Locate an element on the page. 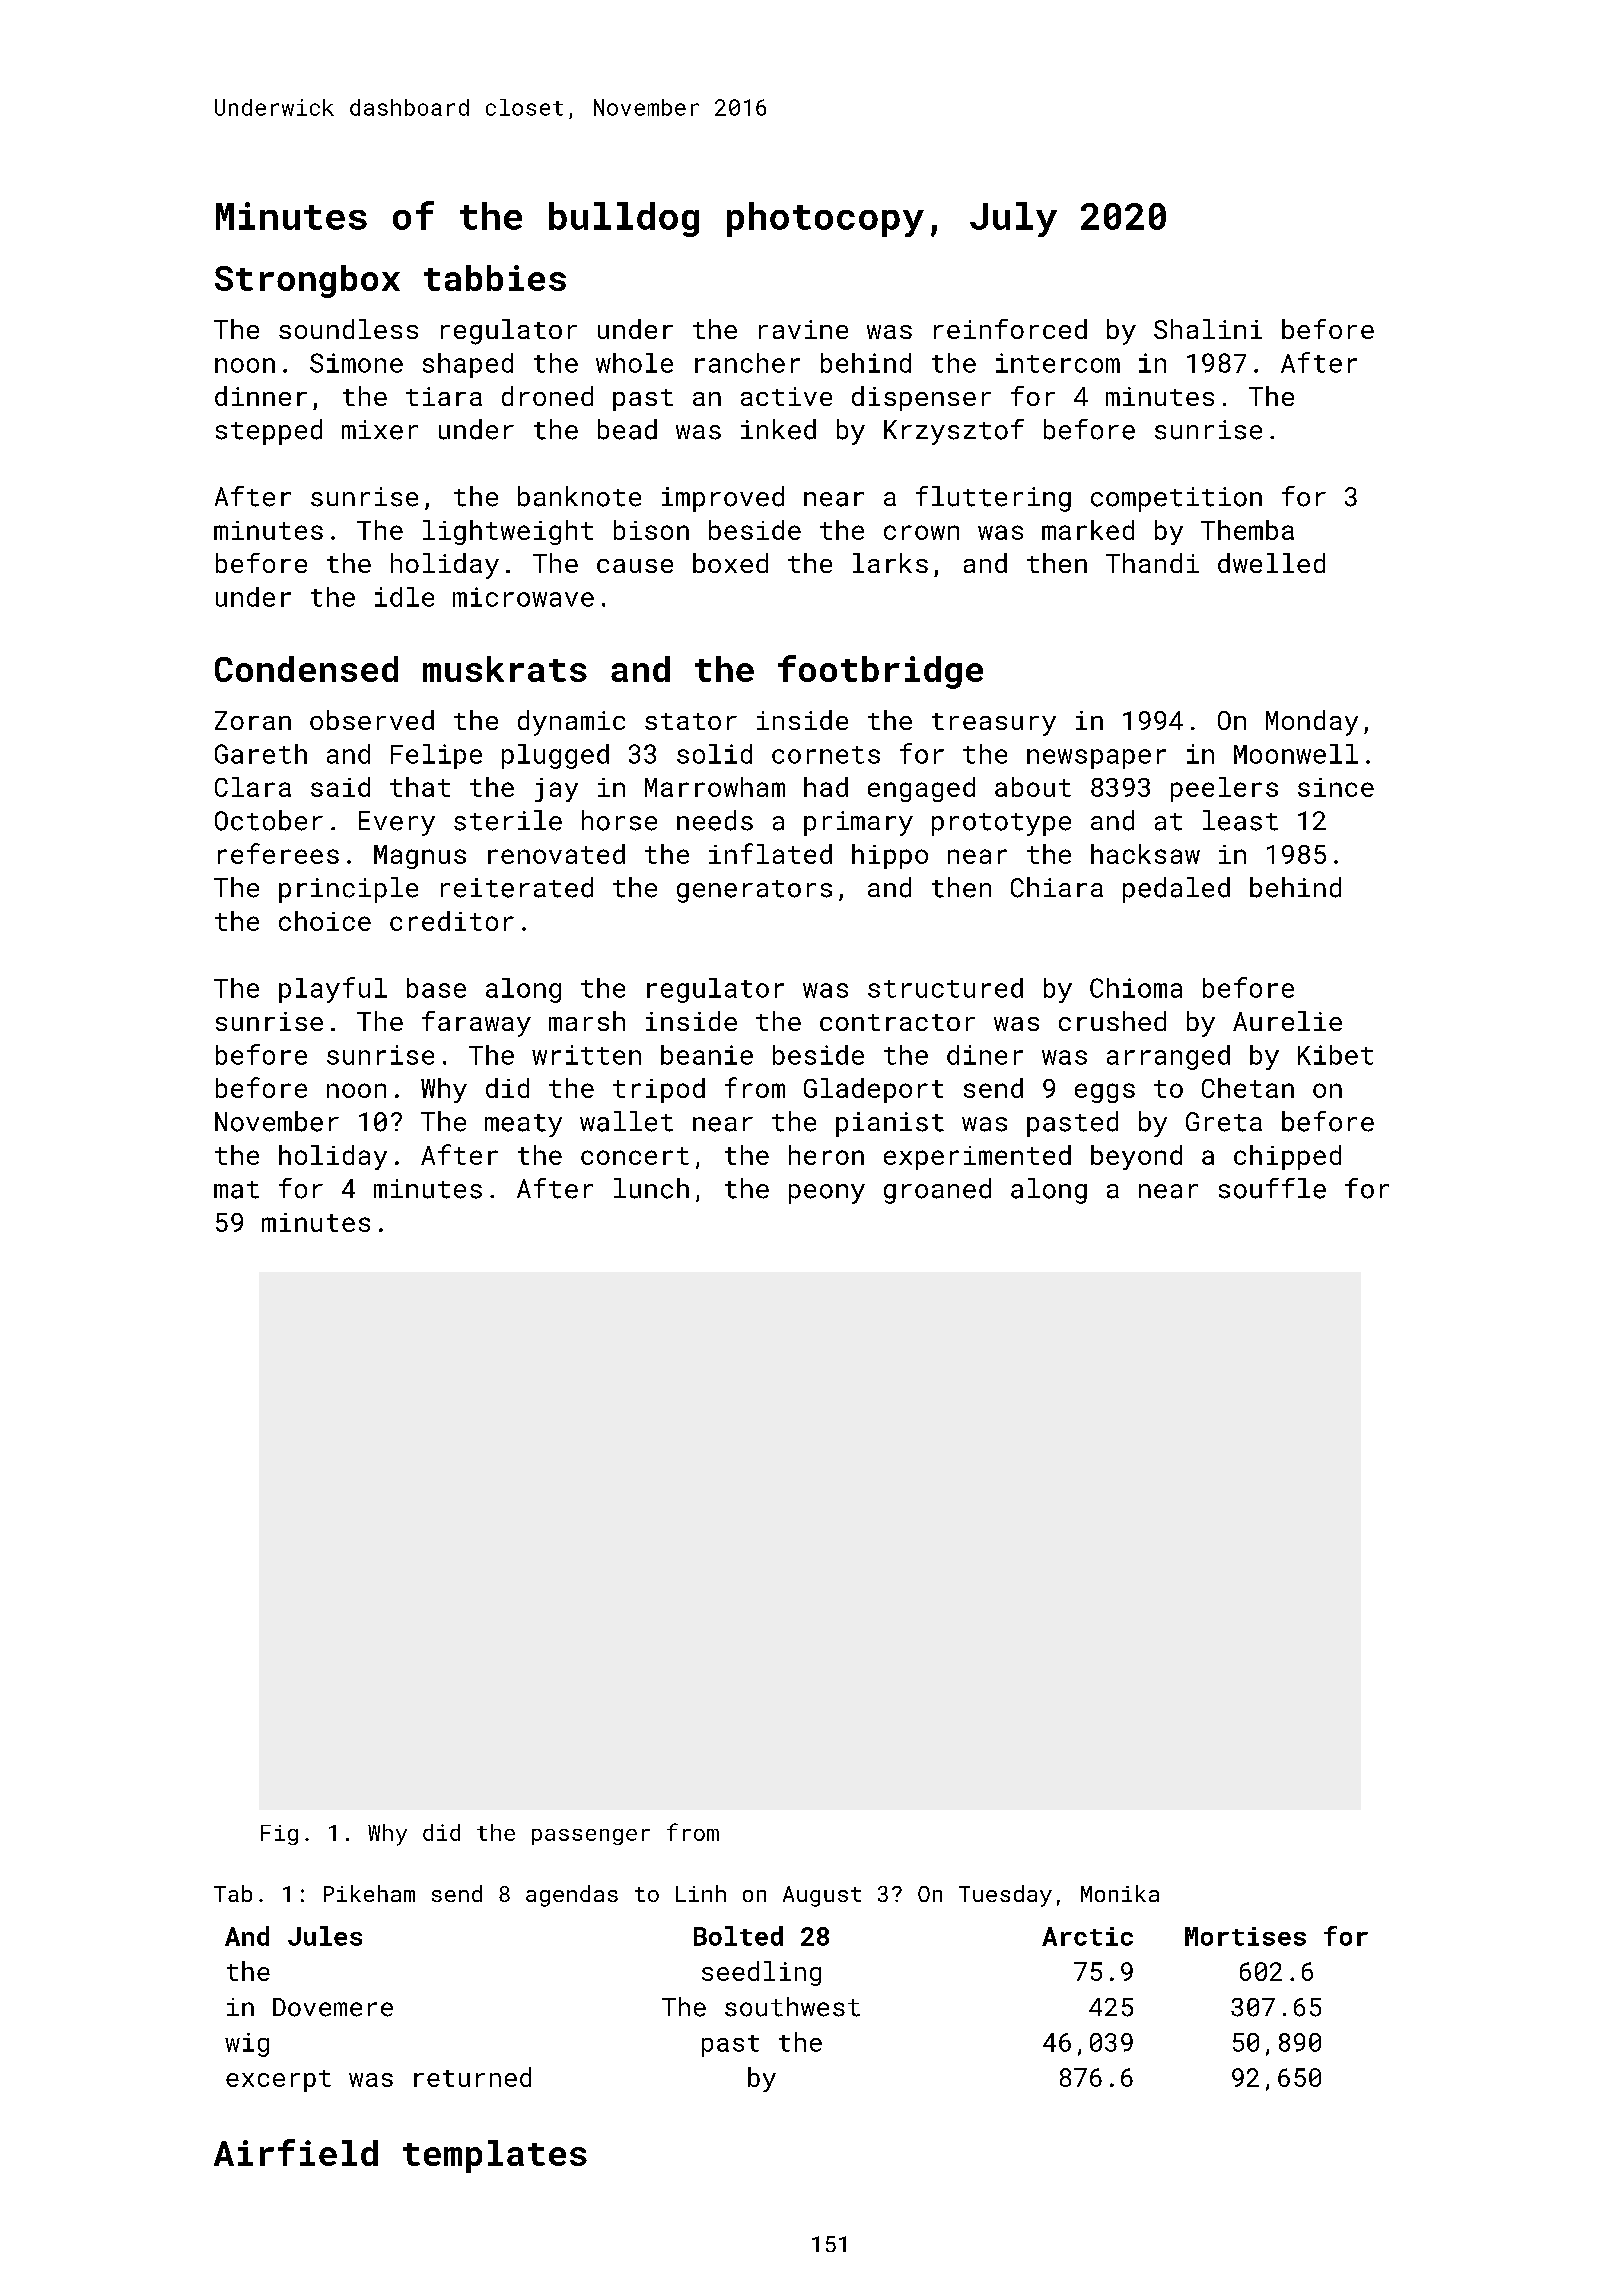  Shalini is located at coordinates (1208, 329).
